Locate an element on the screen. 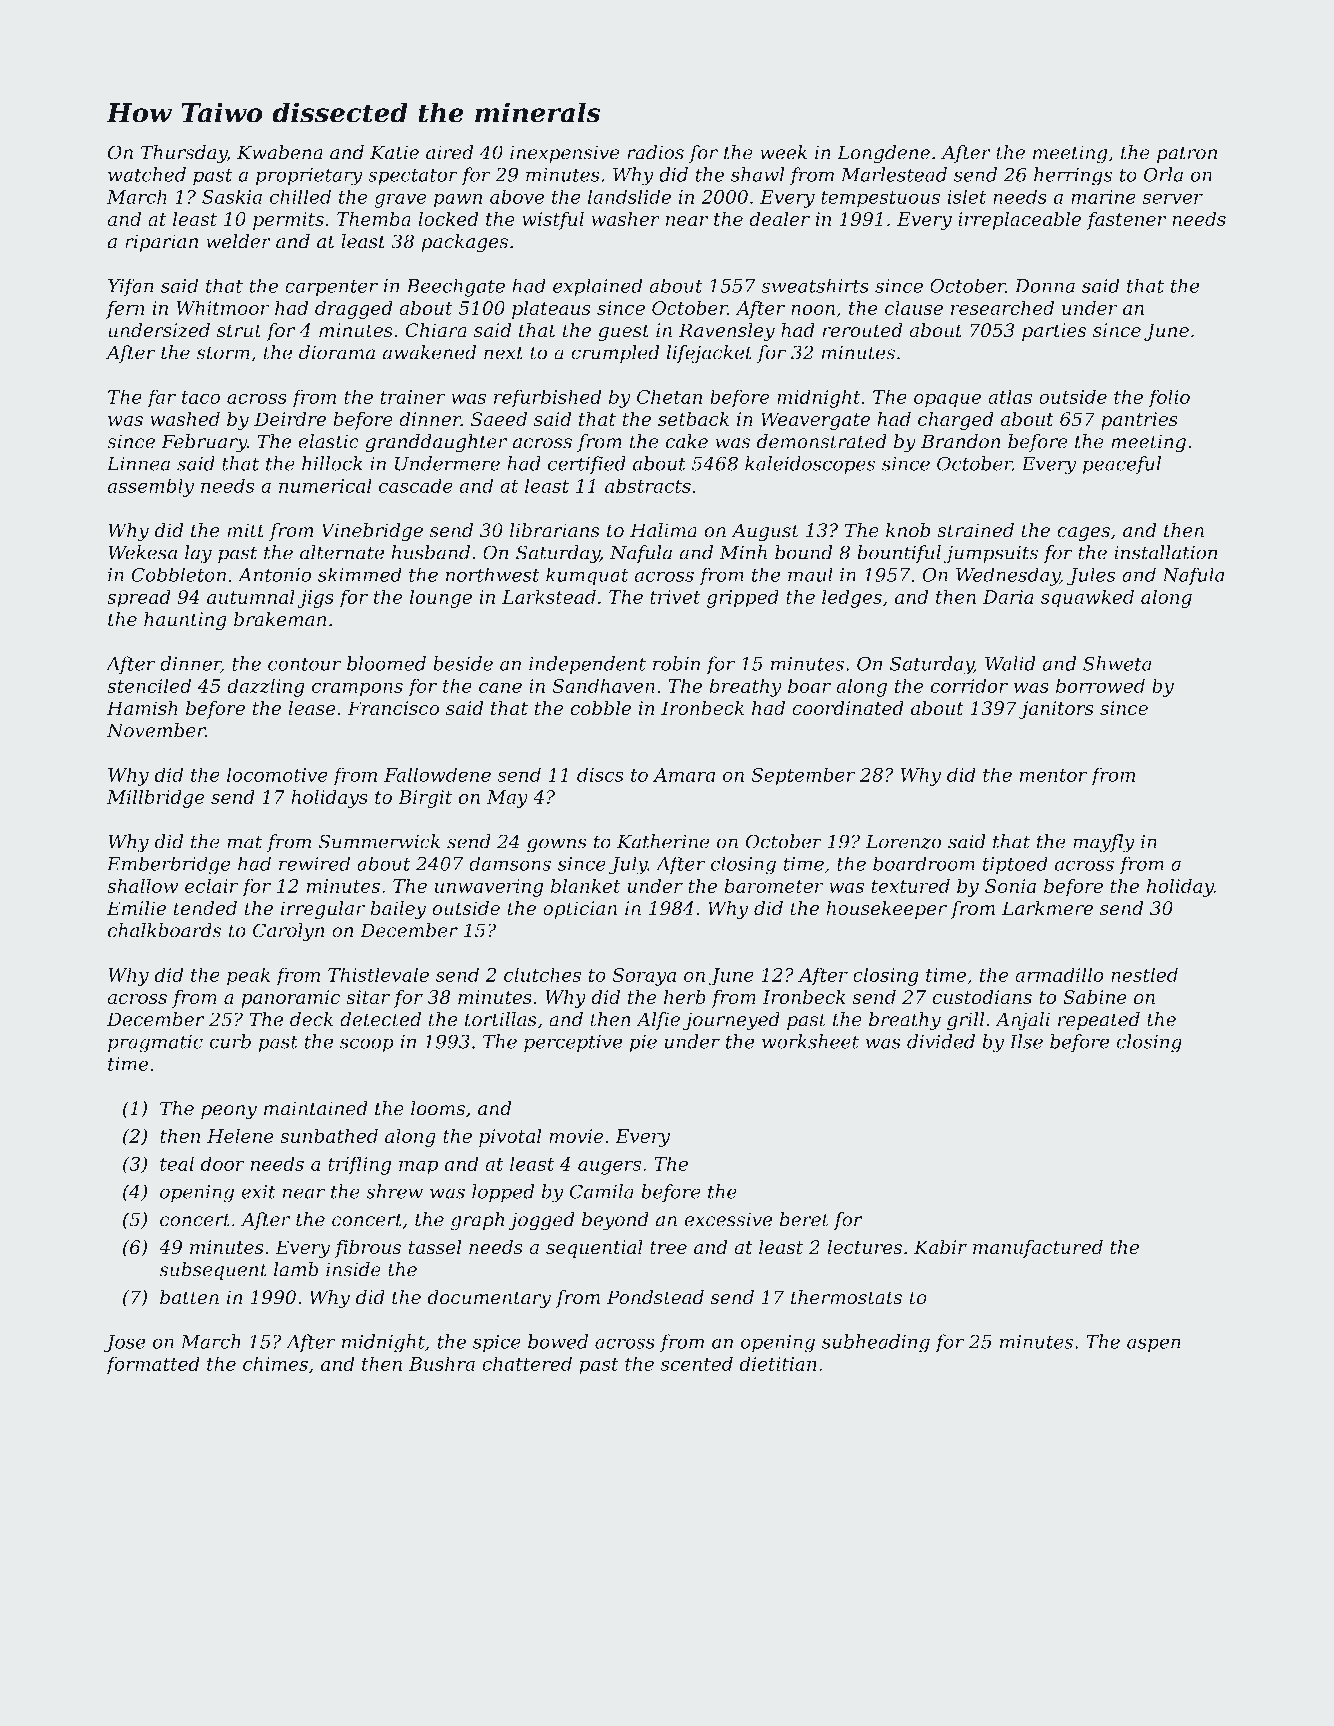  Katie is located at coordinates (394, 152).
